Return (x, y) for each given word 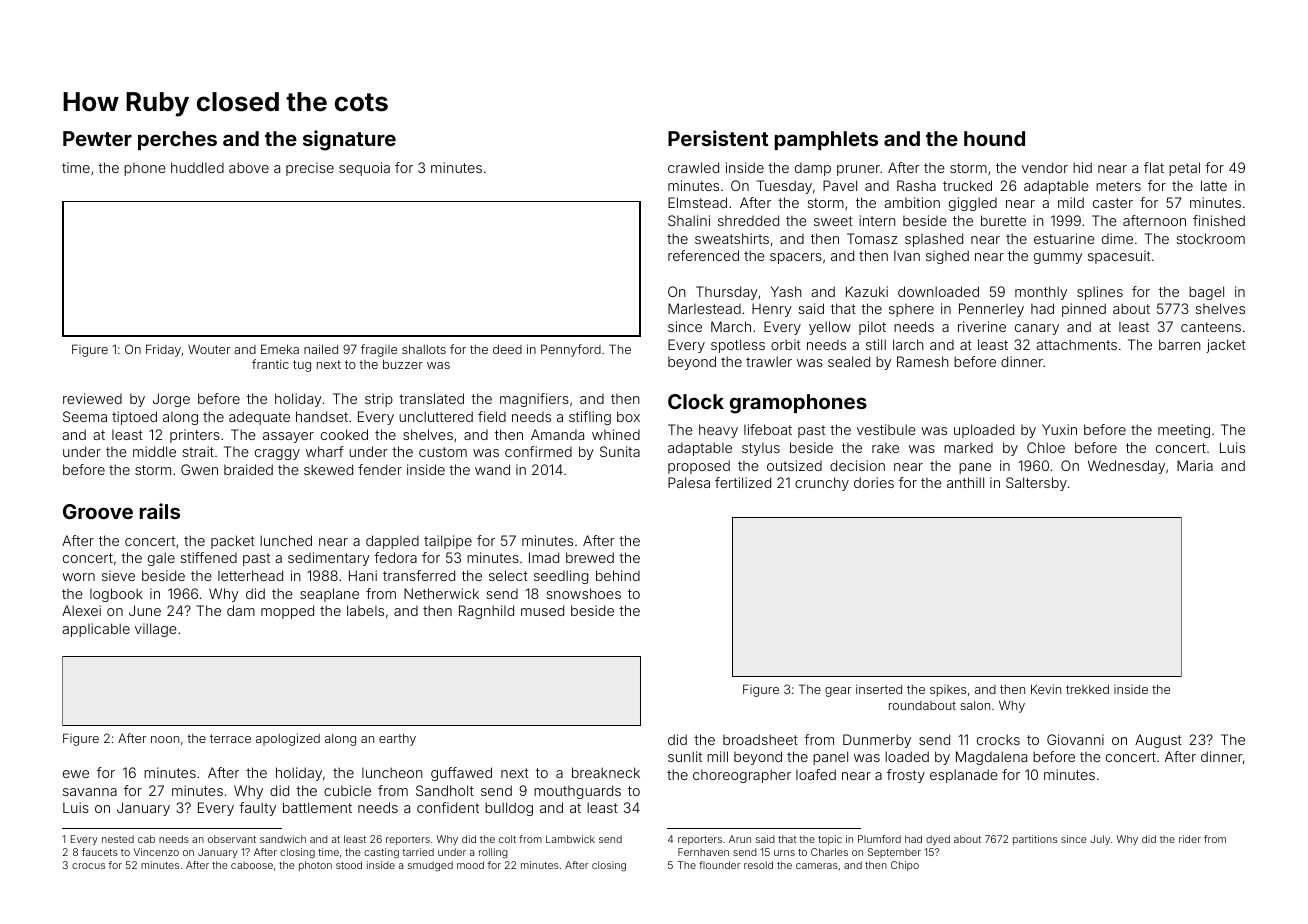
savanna (90, 792)
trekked (1087, 689)
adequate (259, 418)
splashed (934, 240)
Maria (1195, 465)
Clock (696, 401)
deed (507, 349)
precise (310, 169)
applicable (96, 630)
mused (542, 610)
